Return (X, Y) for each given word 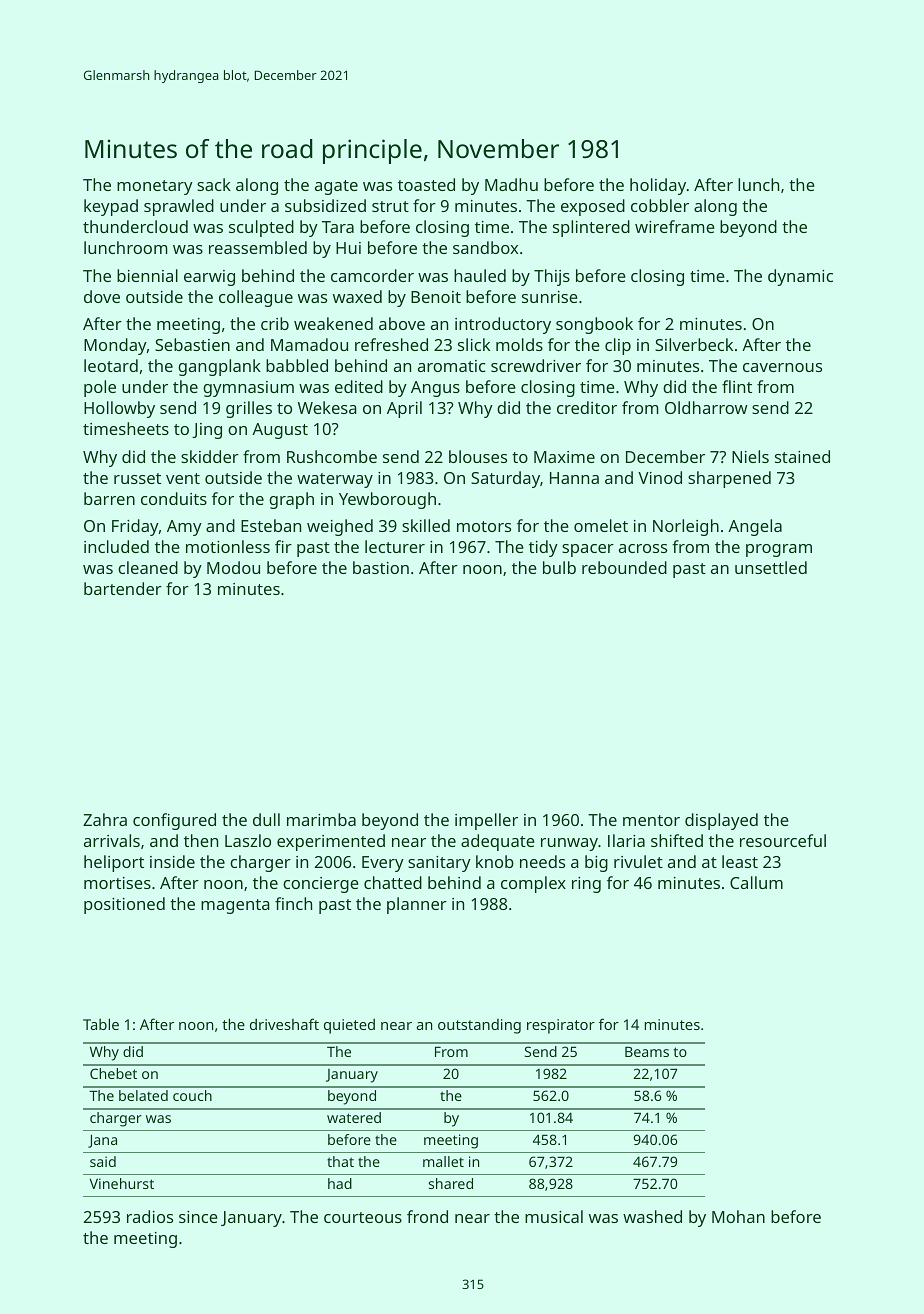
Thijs (552, 277)
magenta (235, 906)
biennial (147, 275)
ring (586, 885)
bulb (559, 567)
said (103, 1161)
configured (174, 821)
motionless (228, 546)
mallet (443, 1161)
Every (383, 864)
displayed (721, 821)
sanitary (439, 864)
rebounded (624, 567)
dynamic (800, 277)
